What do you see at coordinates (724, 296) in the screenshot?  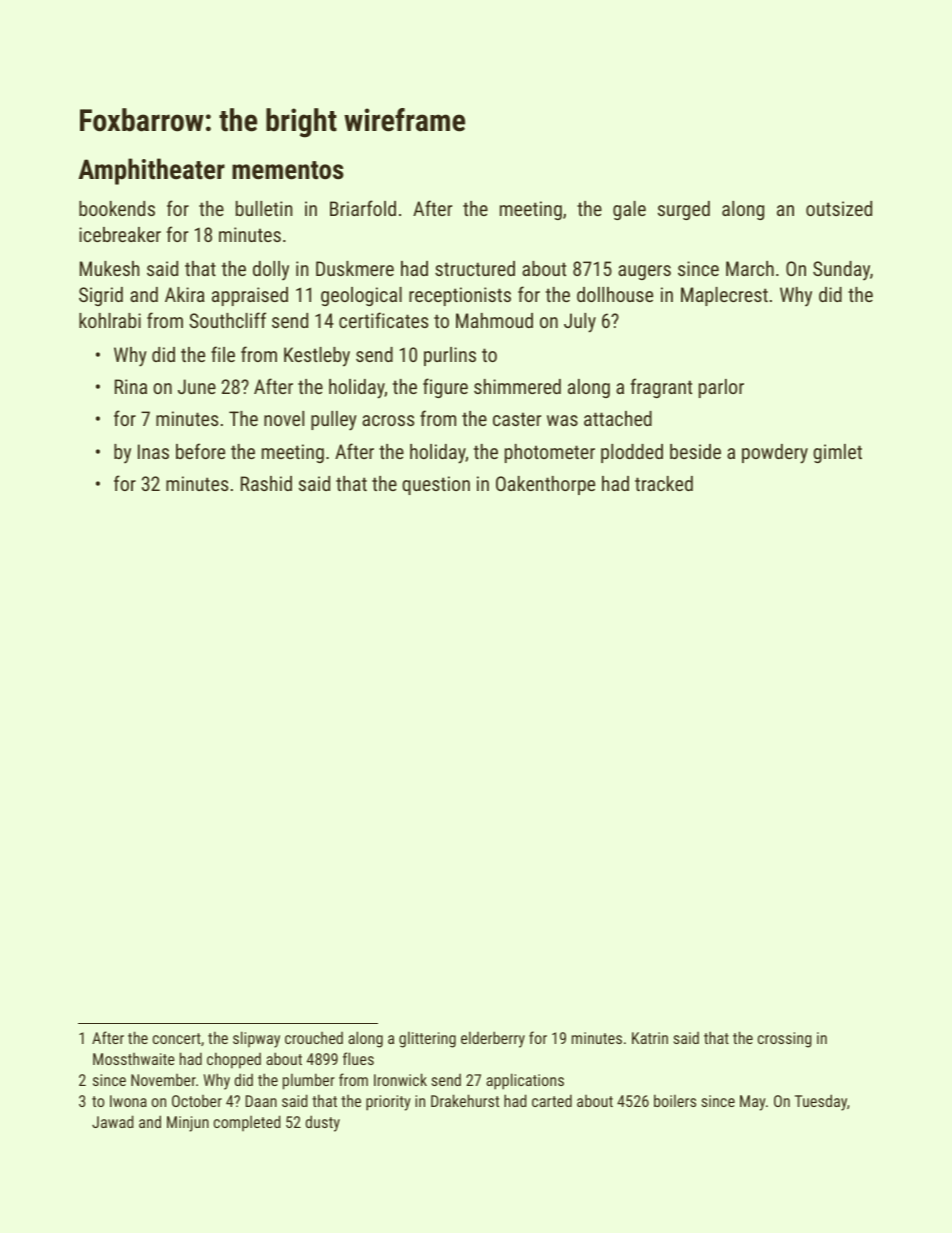 I see `Maplecrest` at bounding box center [724, 296].
